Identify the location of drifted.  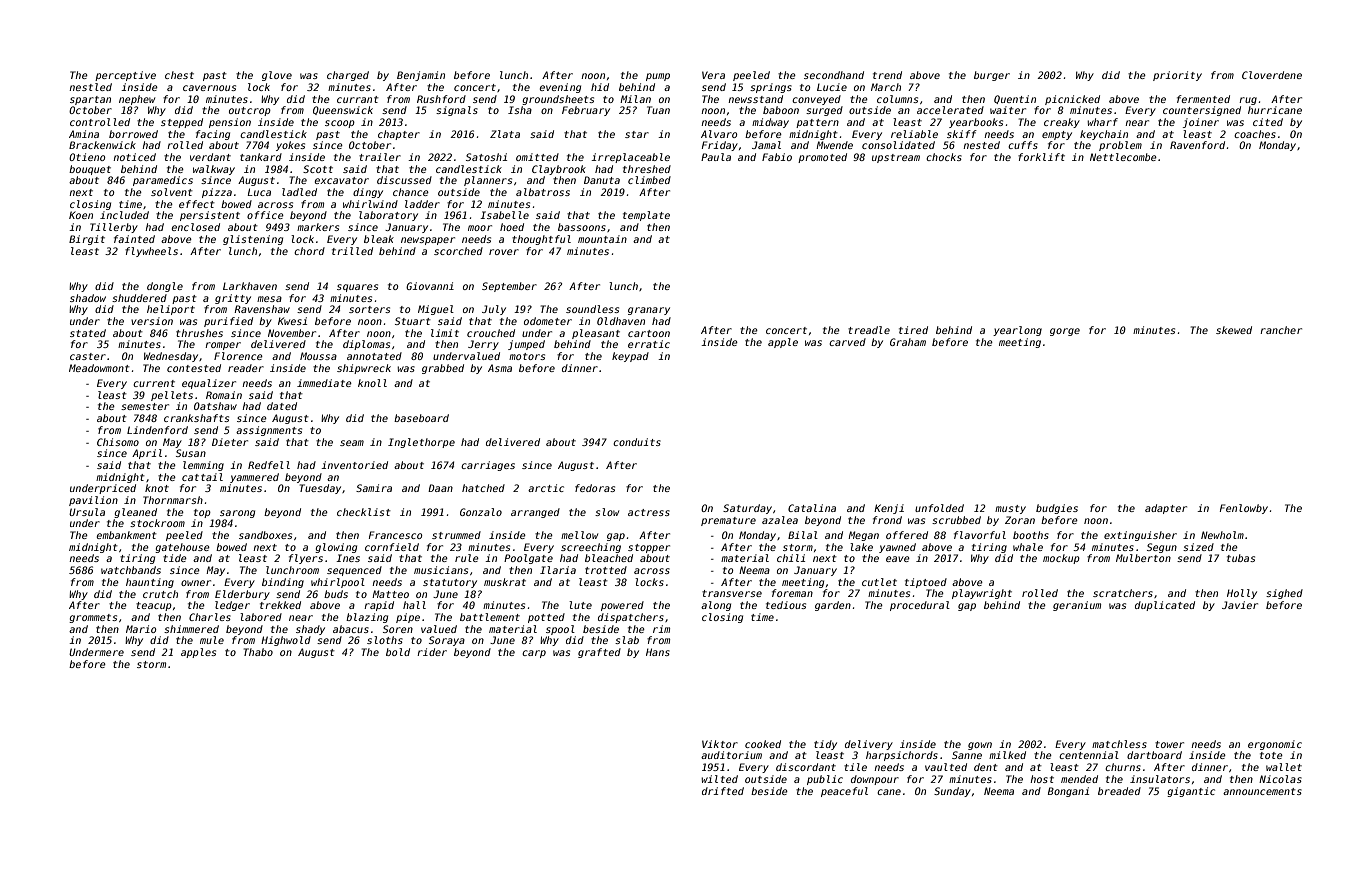
(723, 791).
